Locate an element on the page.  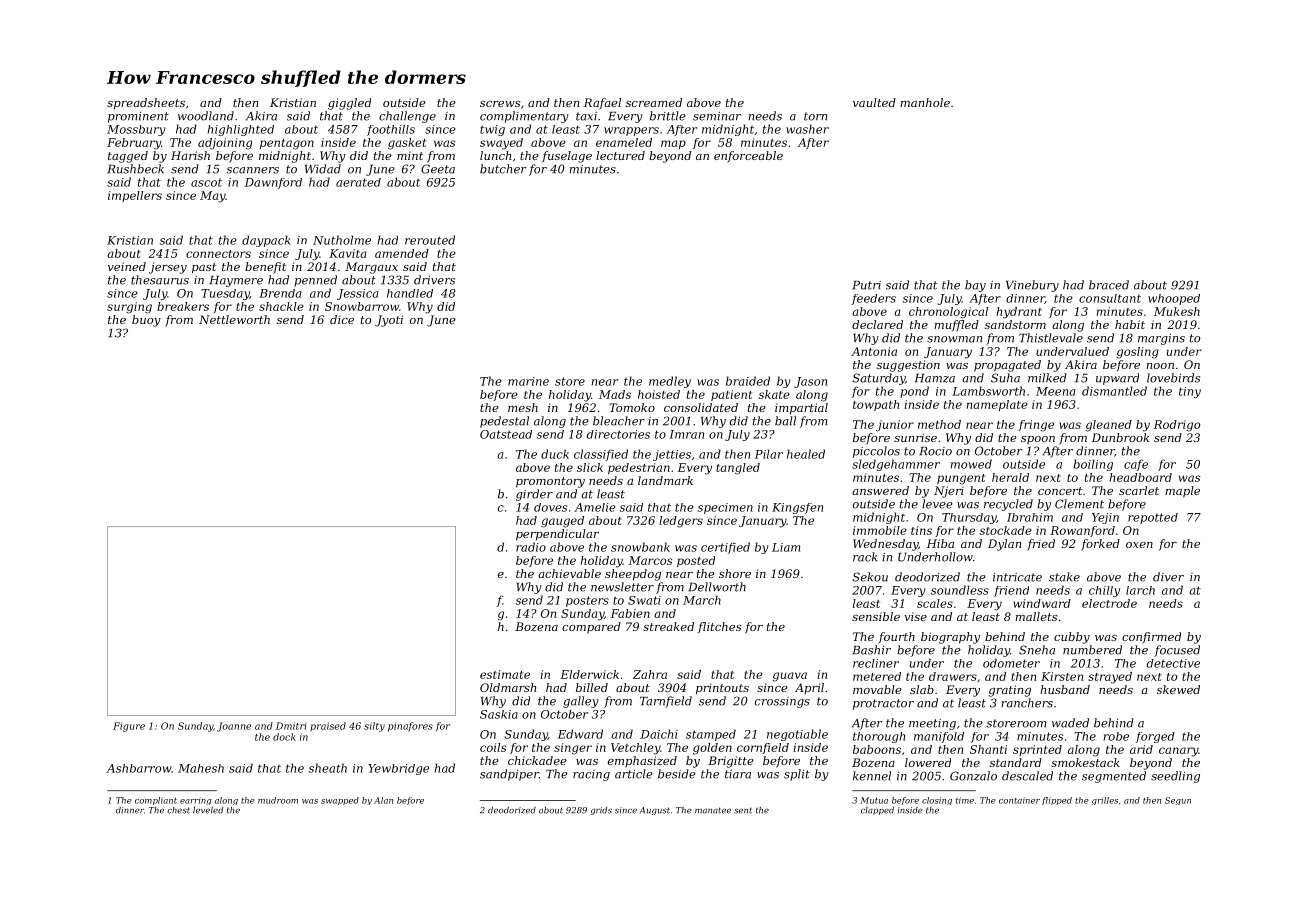
radio is located at coordinates (531, 547).
